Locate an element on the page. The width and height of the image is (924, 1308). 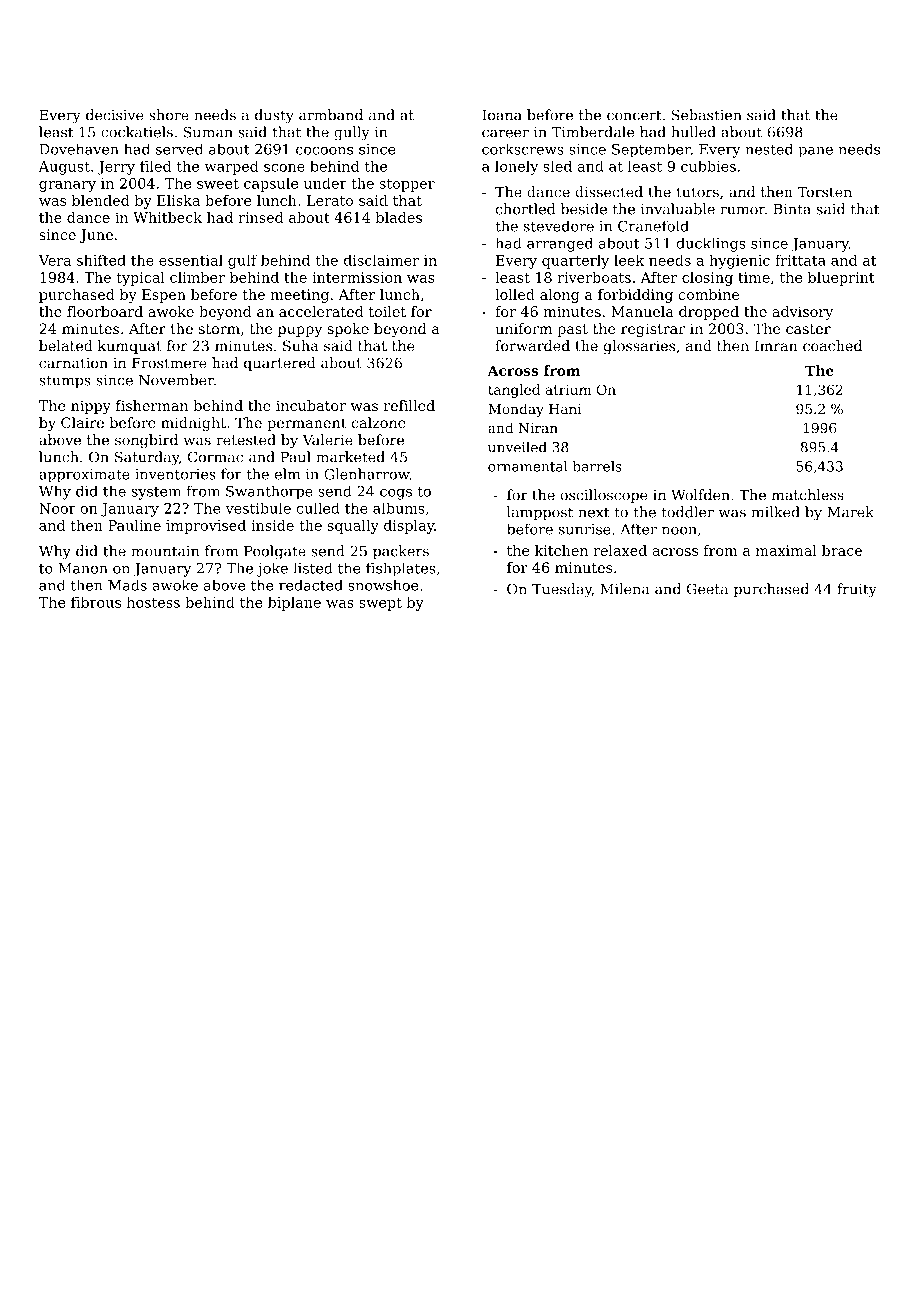
permanent is located at coordinates (307, 424).
